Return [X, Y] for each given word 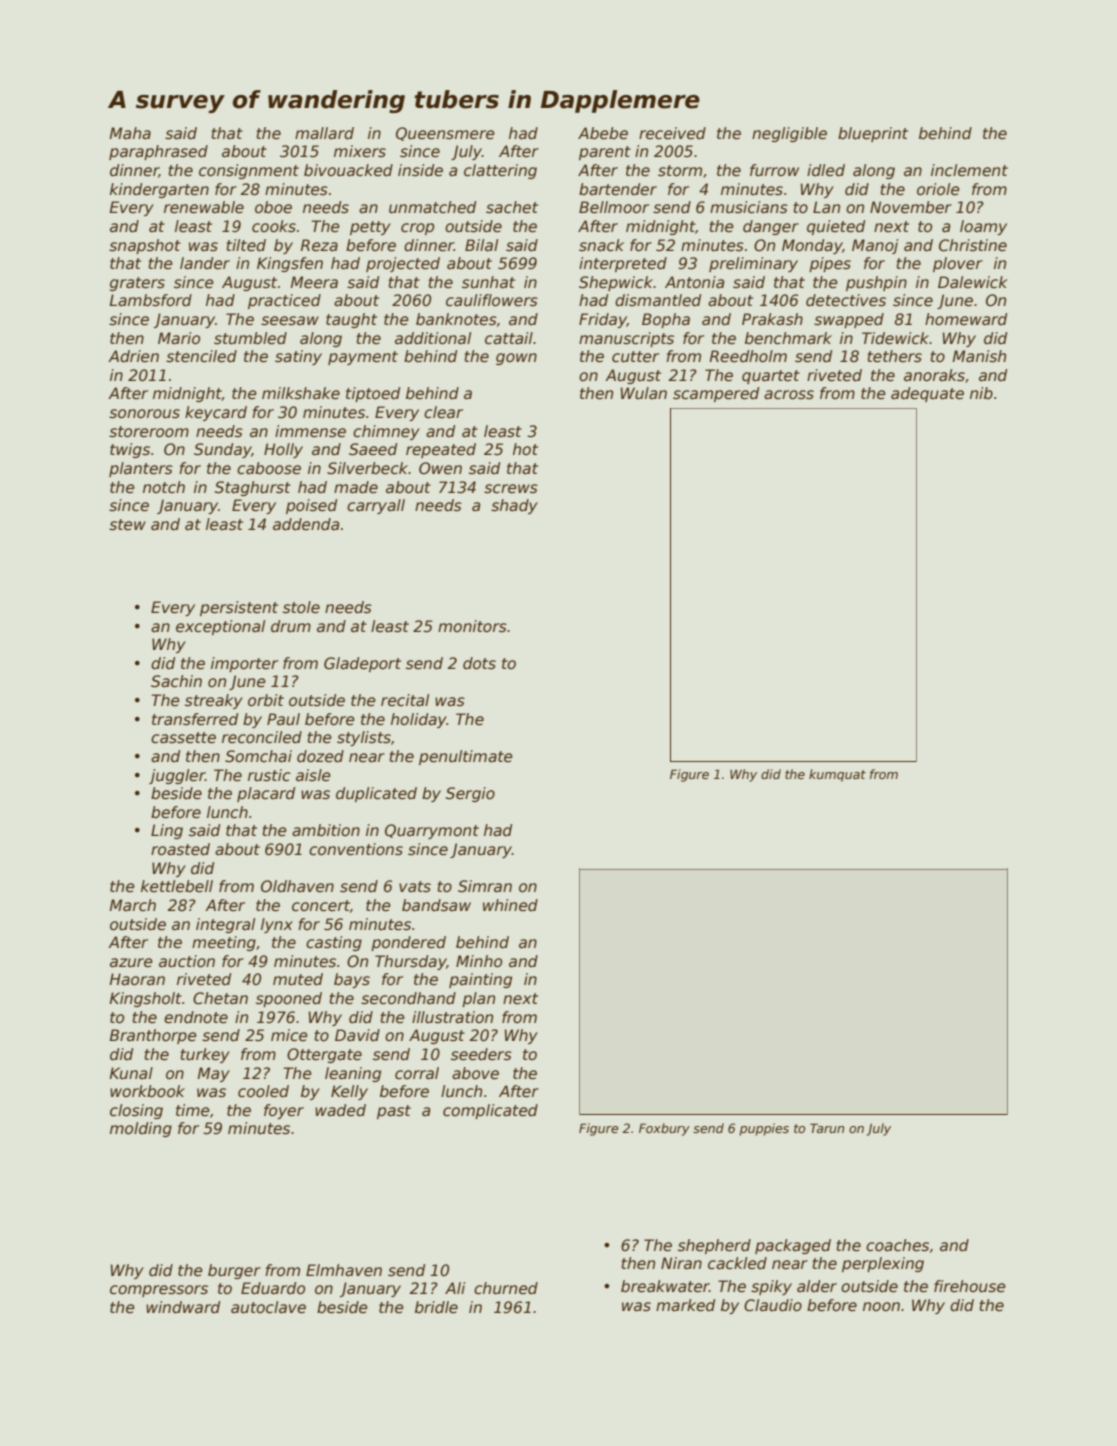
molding [141, 1129]
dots [479, 663]
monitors [472, 626]
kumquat [837, 775]
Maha [130, 133]
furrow [774, 170]
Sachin [176, 681]
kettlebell [177, 886]
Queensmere [445, 134]
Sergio [470, 794]
